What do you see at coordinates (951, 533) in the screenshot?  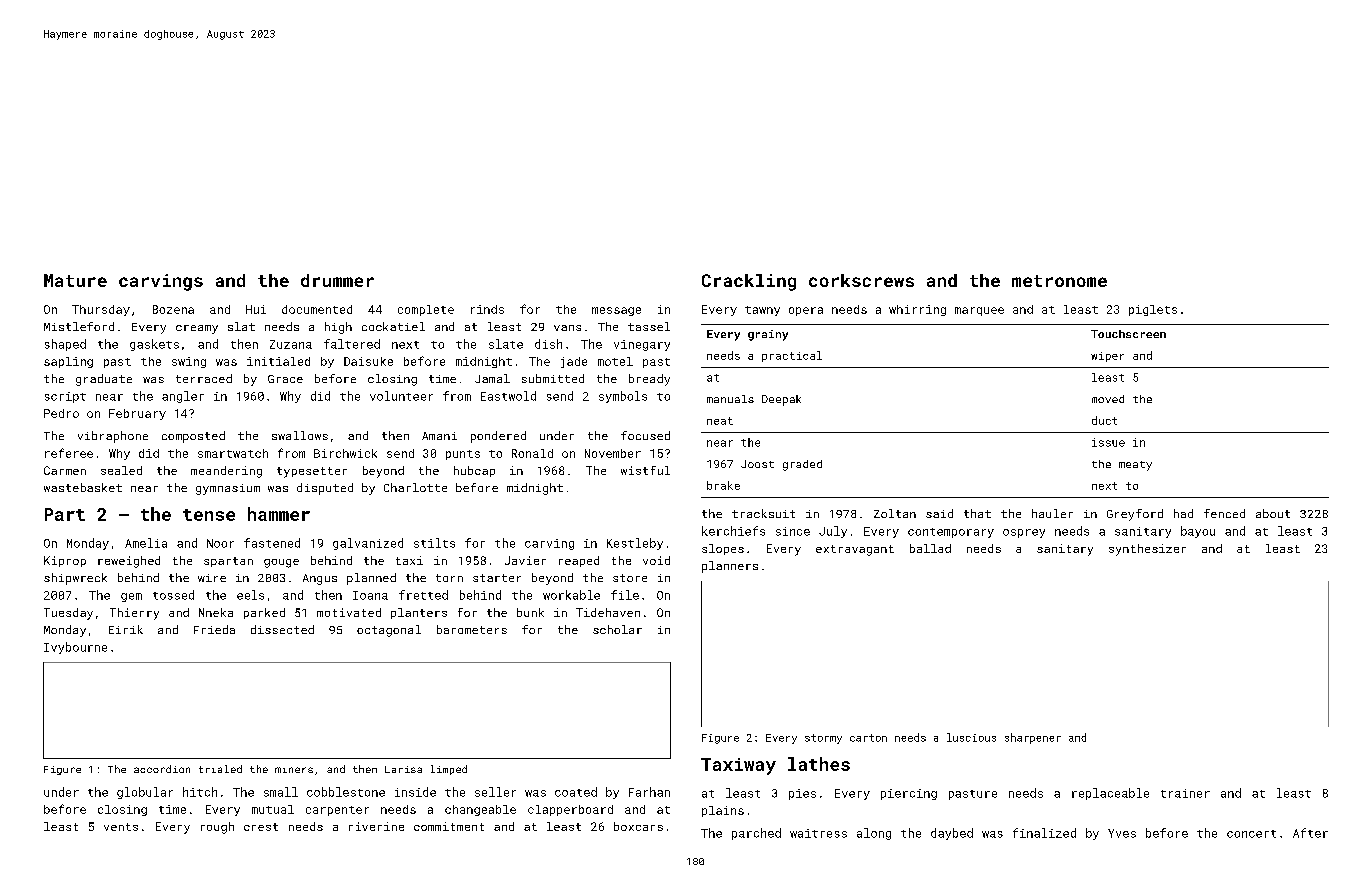 I see `contemporary` at bounding box center [951, 533].
